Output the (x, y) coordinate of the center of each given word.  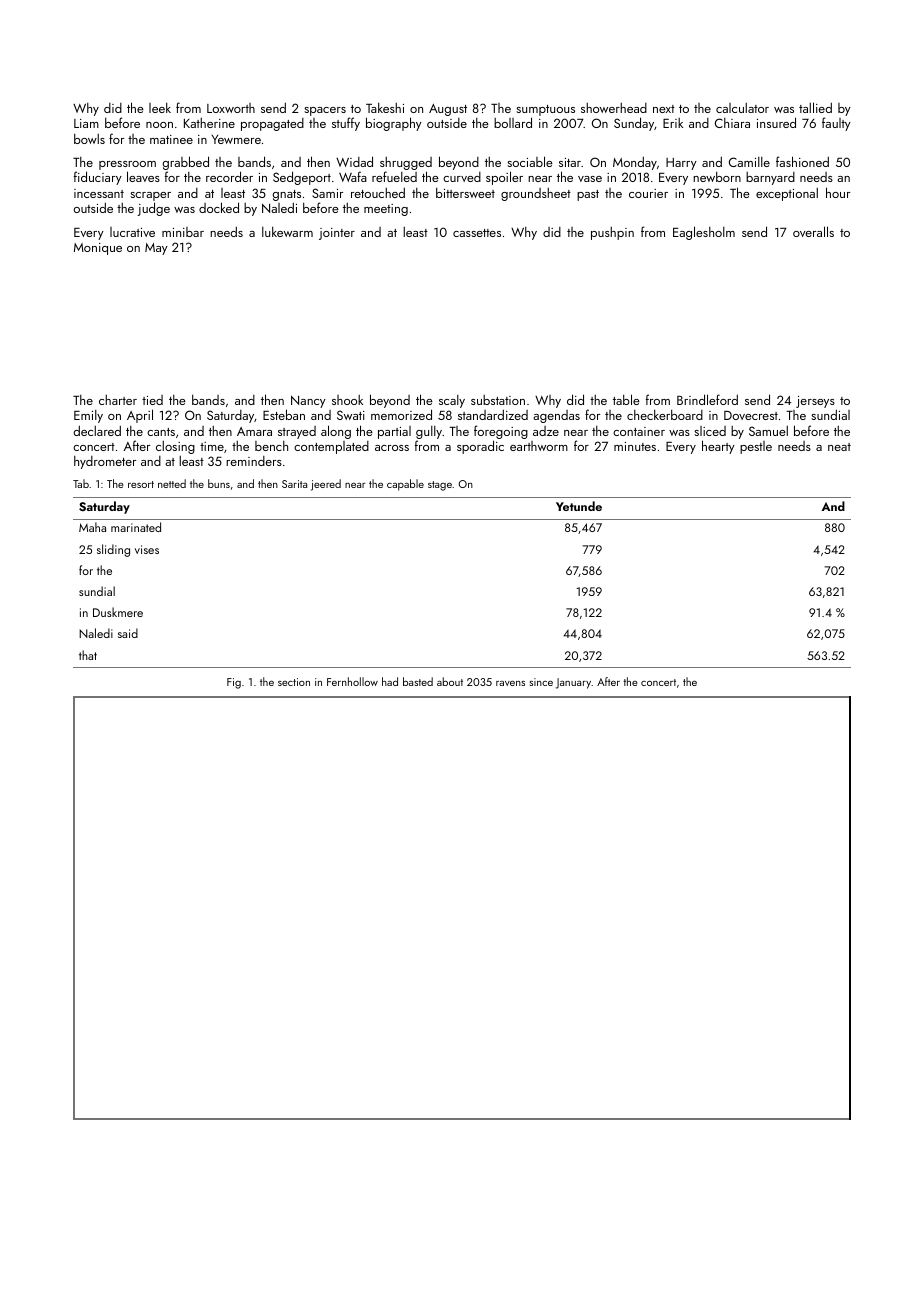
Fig (234, 683)
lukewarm (287, 232)
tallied (815, 107)
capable (405, 485)
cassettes (477, 233)
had (390, 681)
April (140, 416)
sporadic (480, 447)
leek (160, 108)
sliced (710, 431)
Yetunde (579, 506)
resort (141, 484)
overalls (813, 231)
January (573, 683)
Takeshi (385, 108)
